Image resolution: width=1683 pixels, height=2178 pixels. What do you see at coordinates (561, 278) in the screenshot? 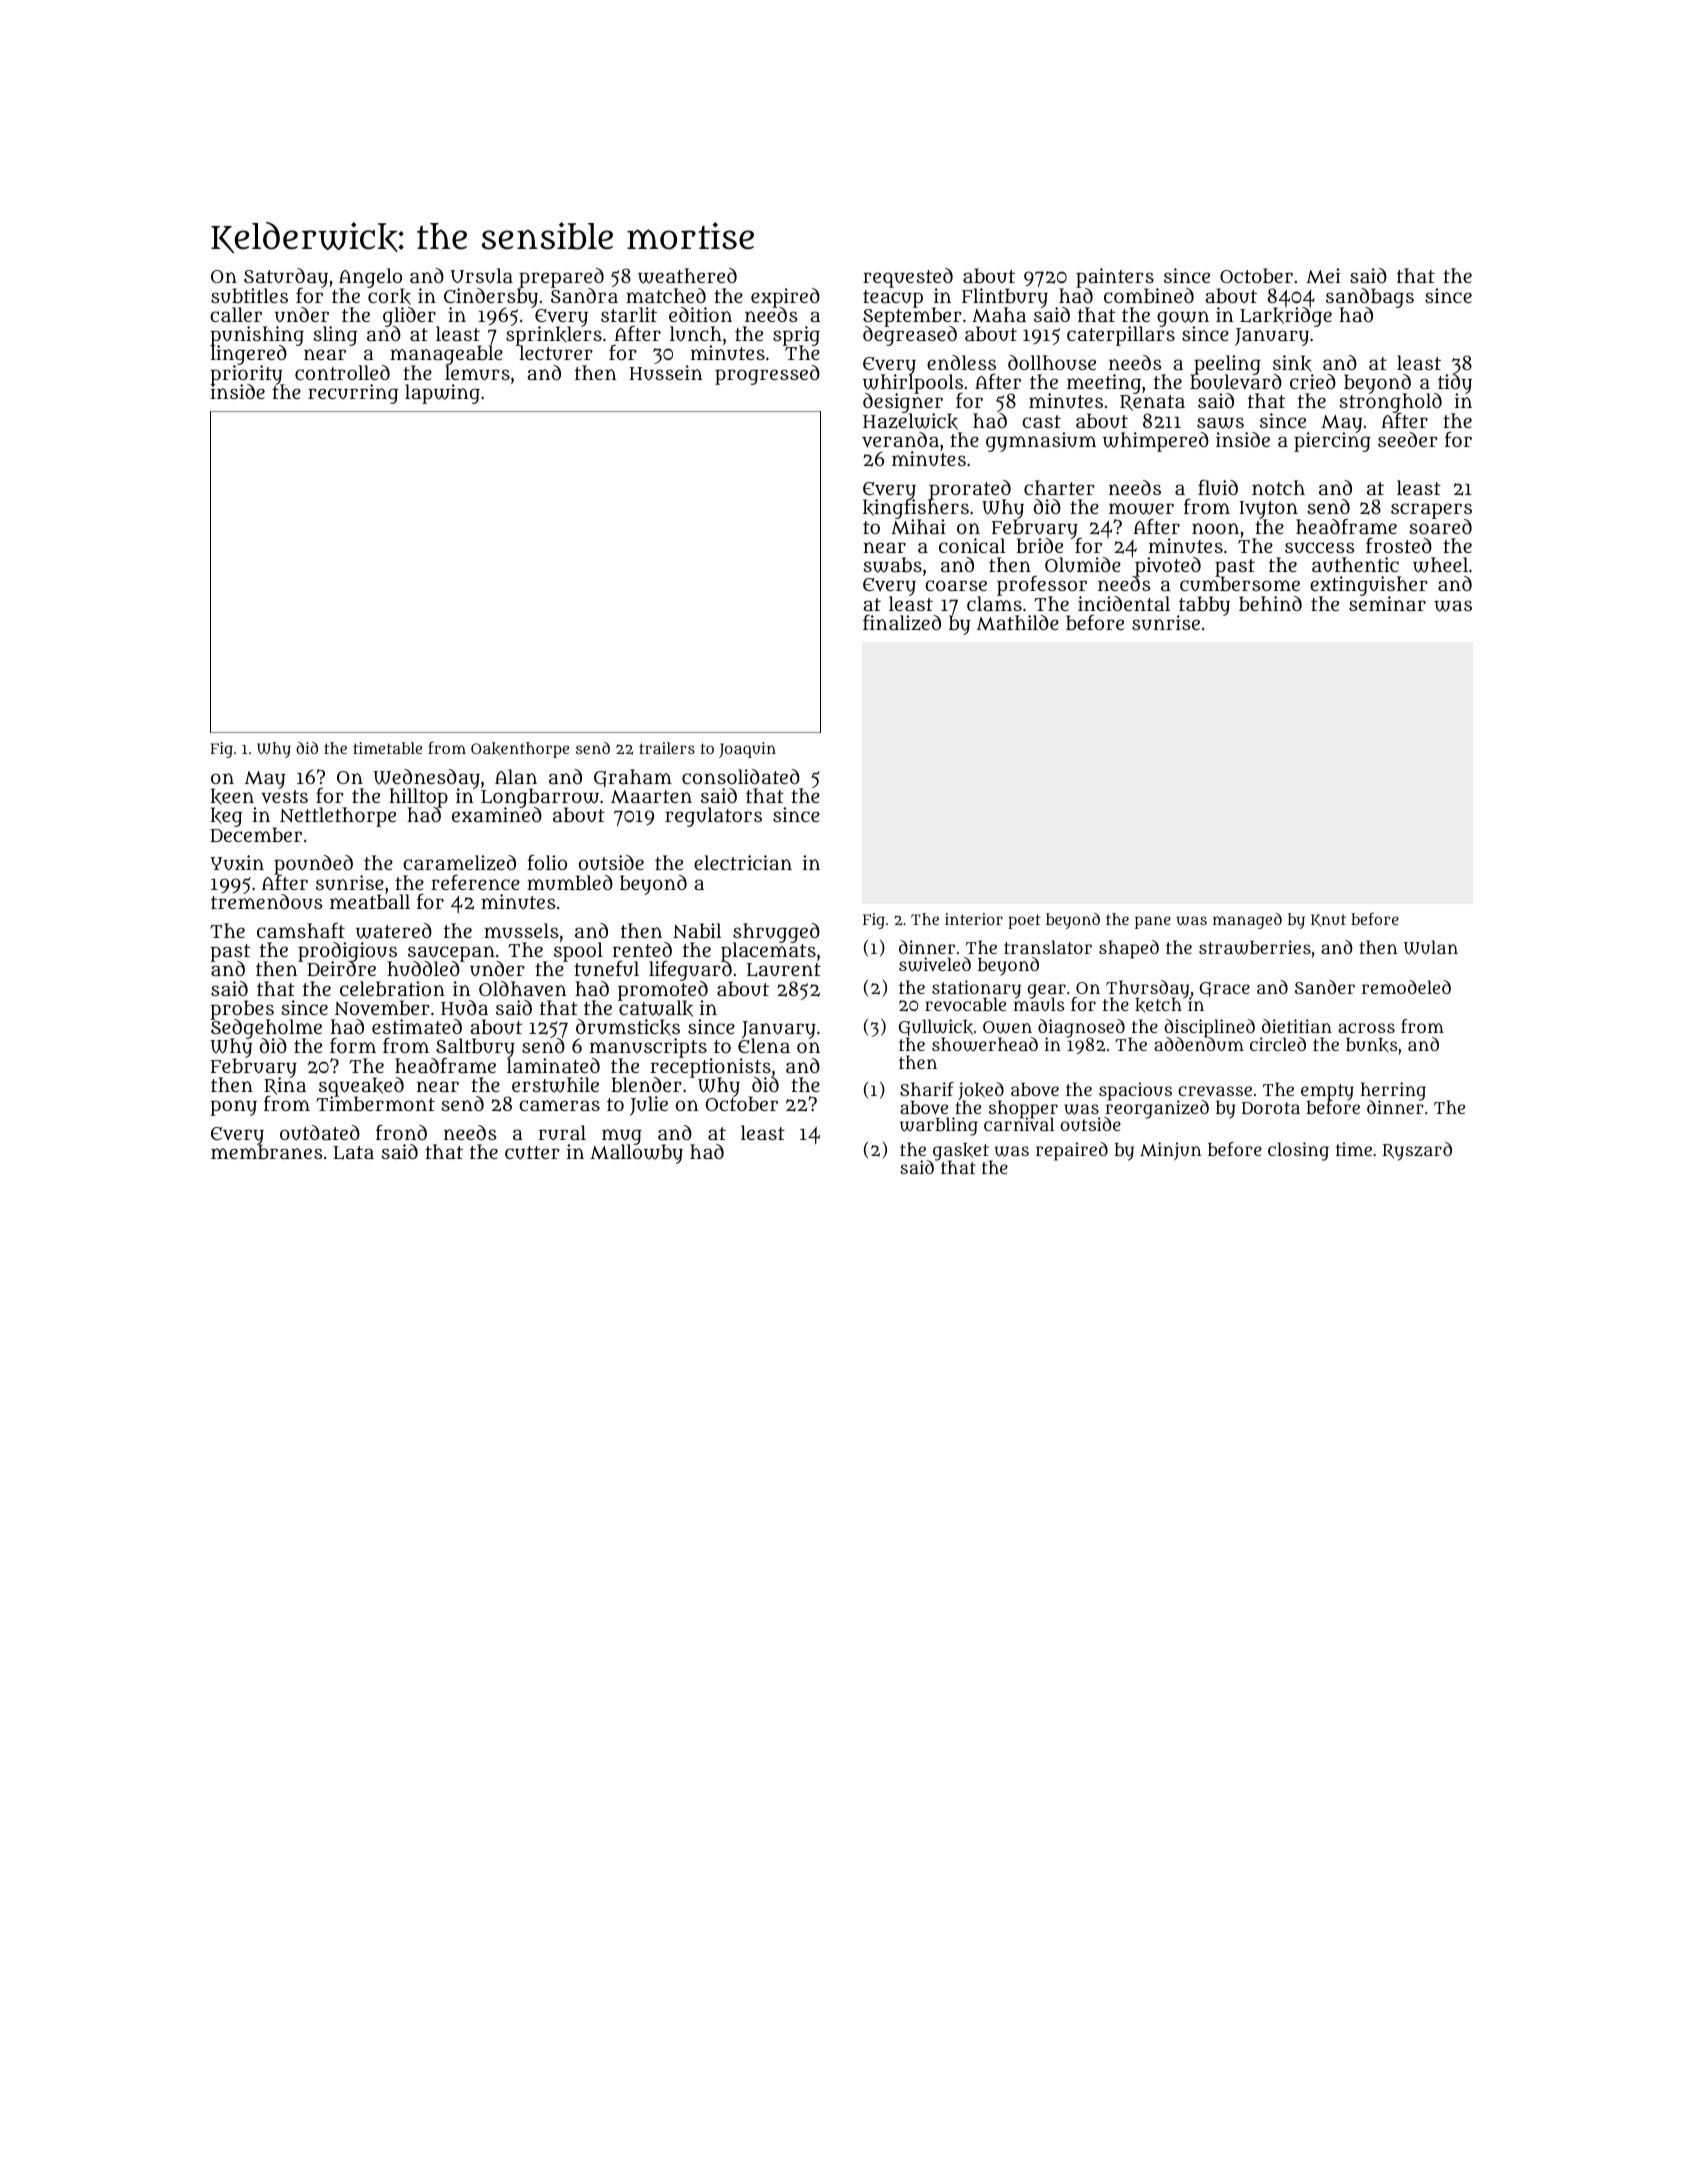
I see `prepared` at bounding box center [561, 278].
